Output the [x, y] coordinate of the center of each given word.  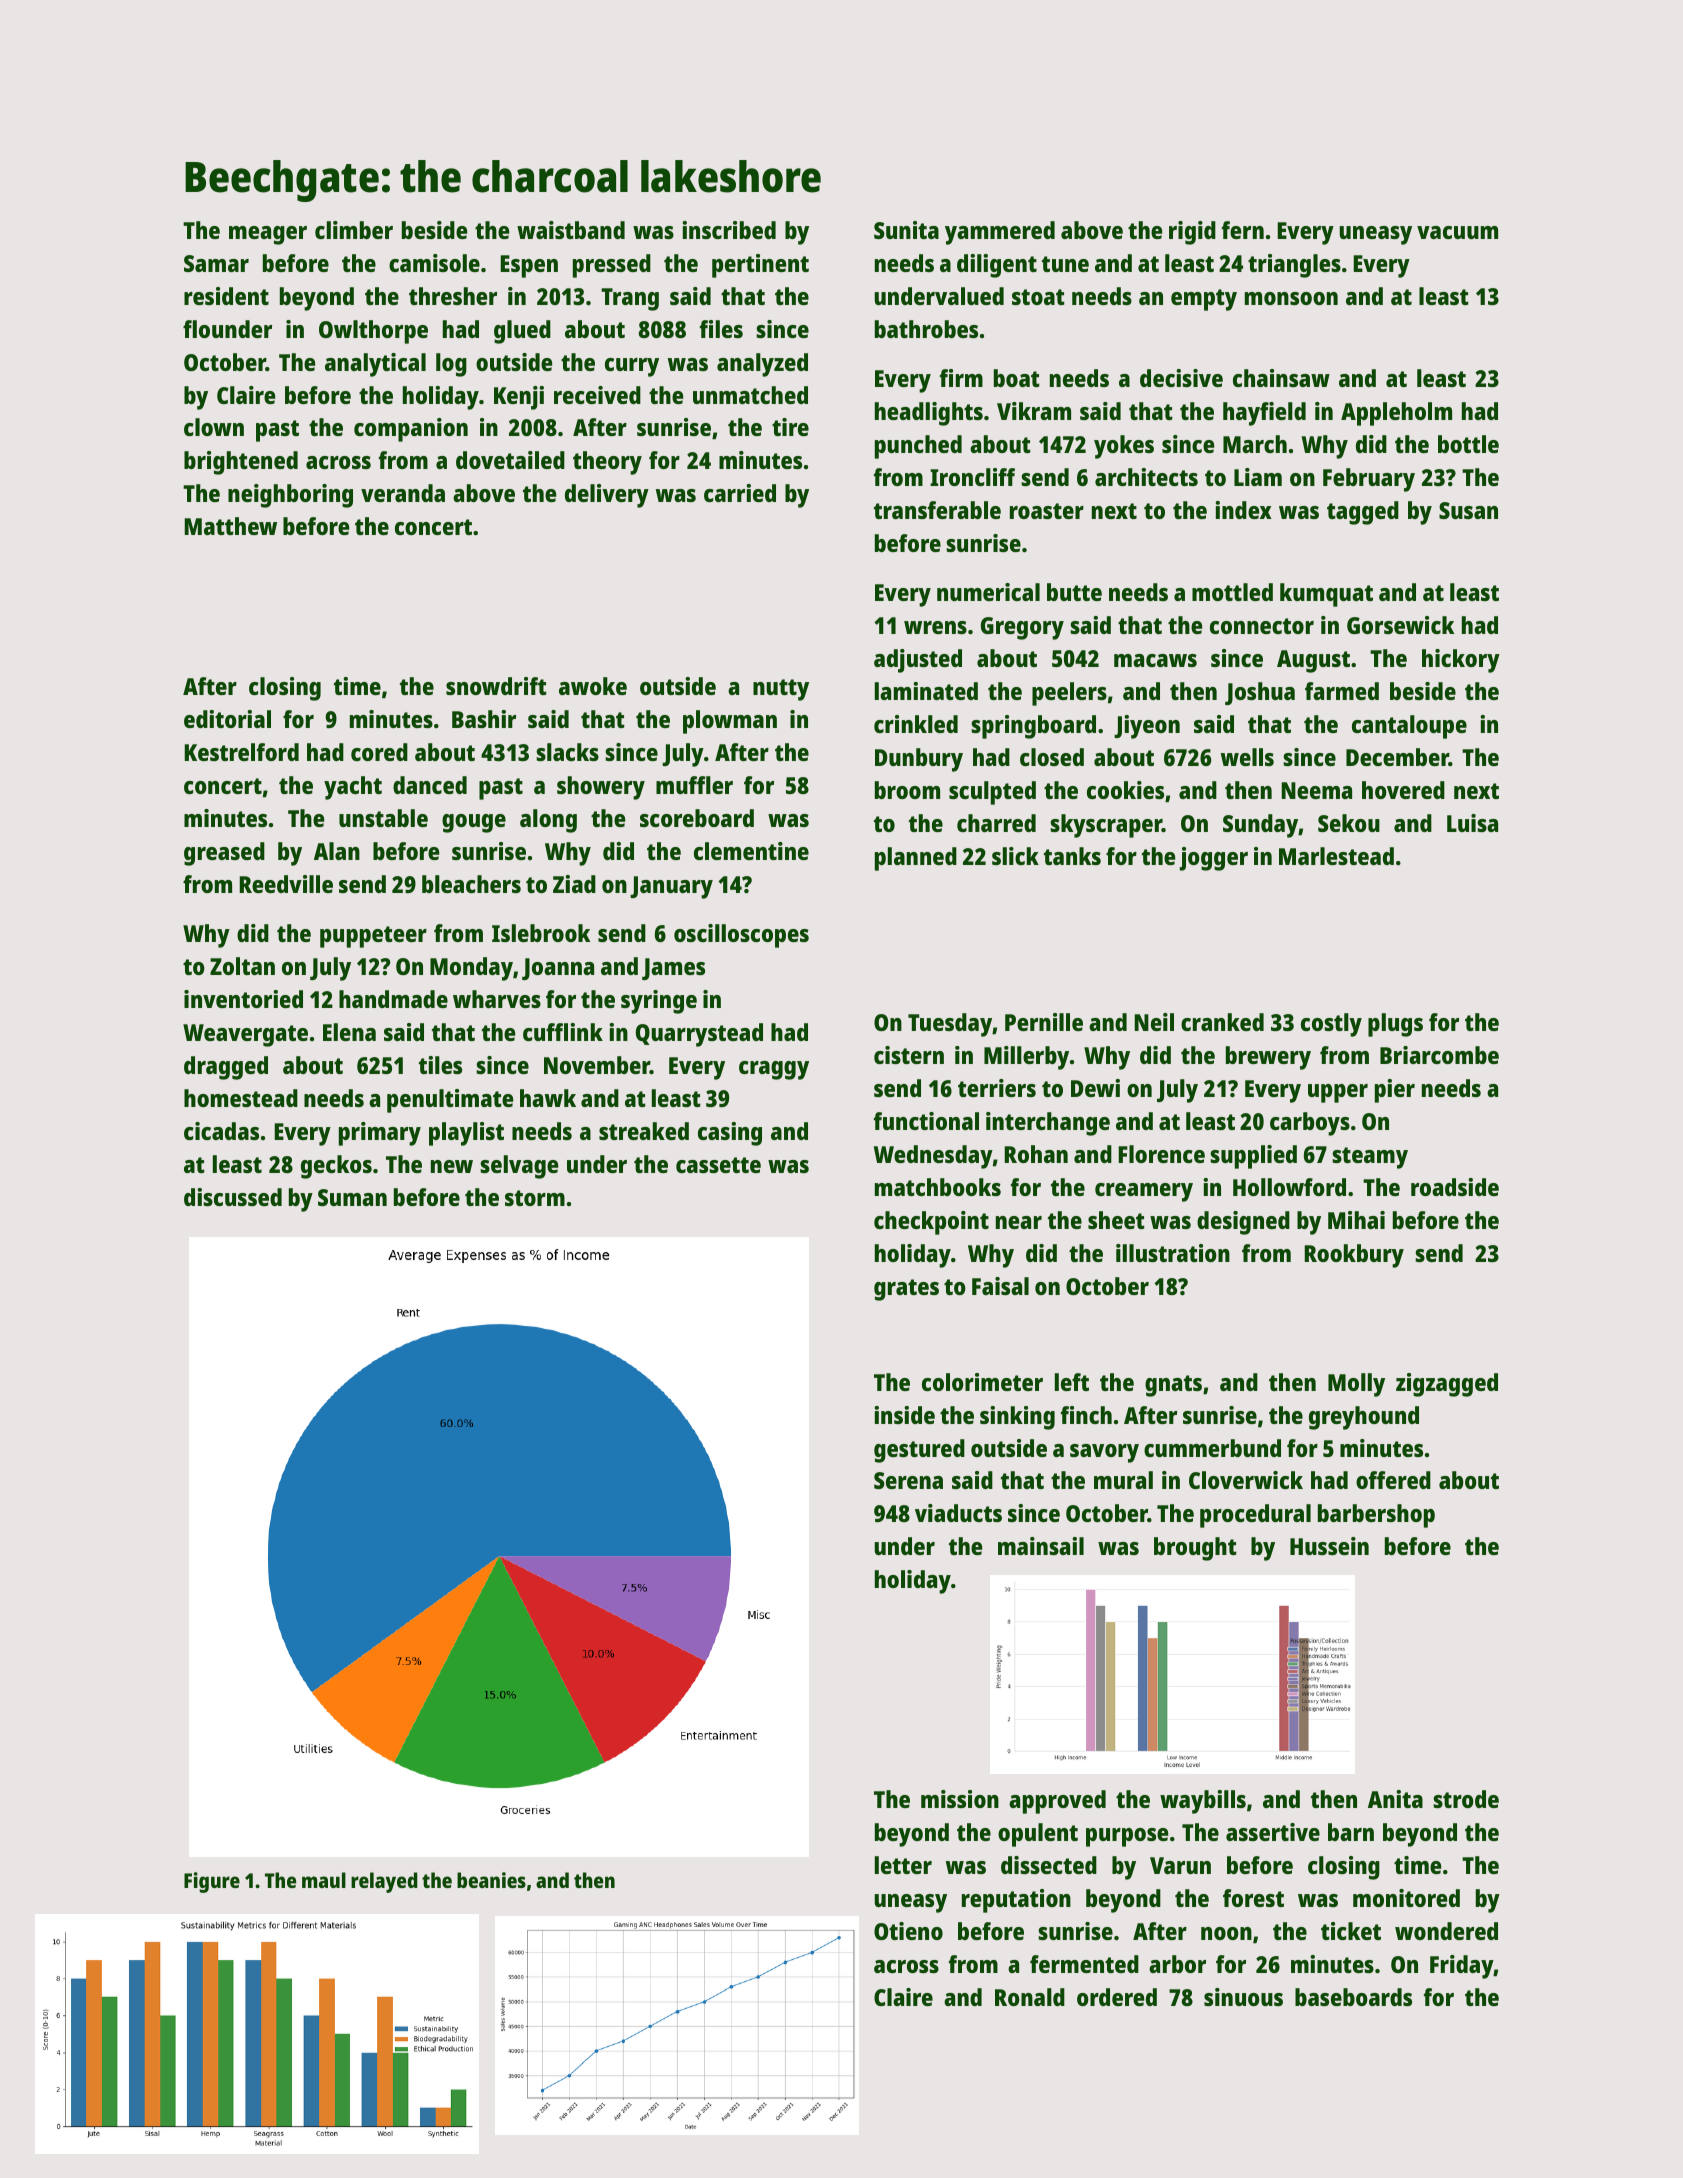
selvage [519, 1167]
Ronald [1030, 1997]
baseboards [1353, 1997]
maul [324, 1880]
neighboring [290, 496]
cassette [718, 1165]
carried [740, 493]
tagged [1363, 513]
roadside [1455, 1187]
